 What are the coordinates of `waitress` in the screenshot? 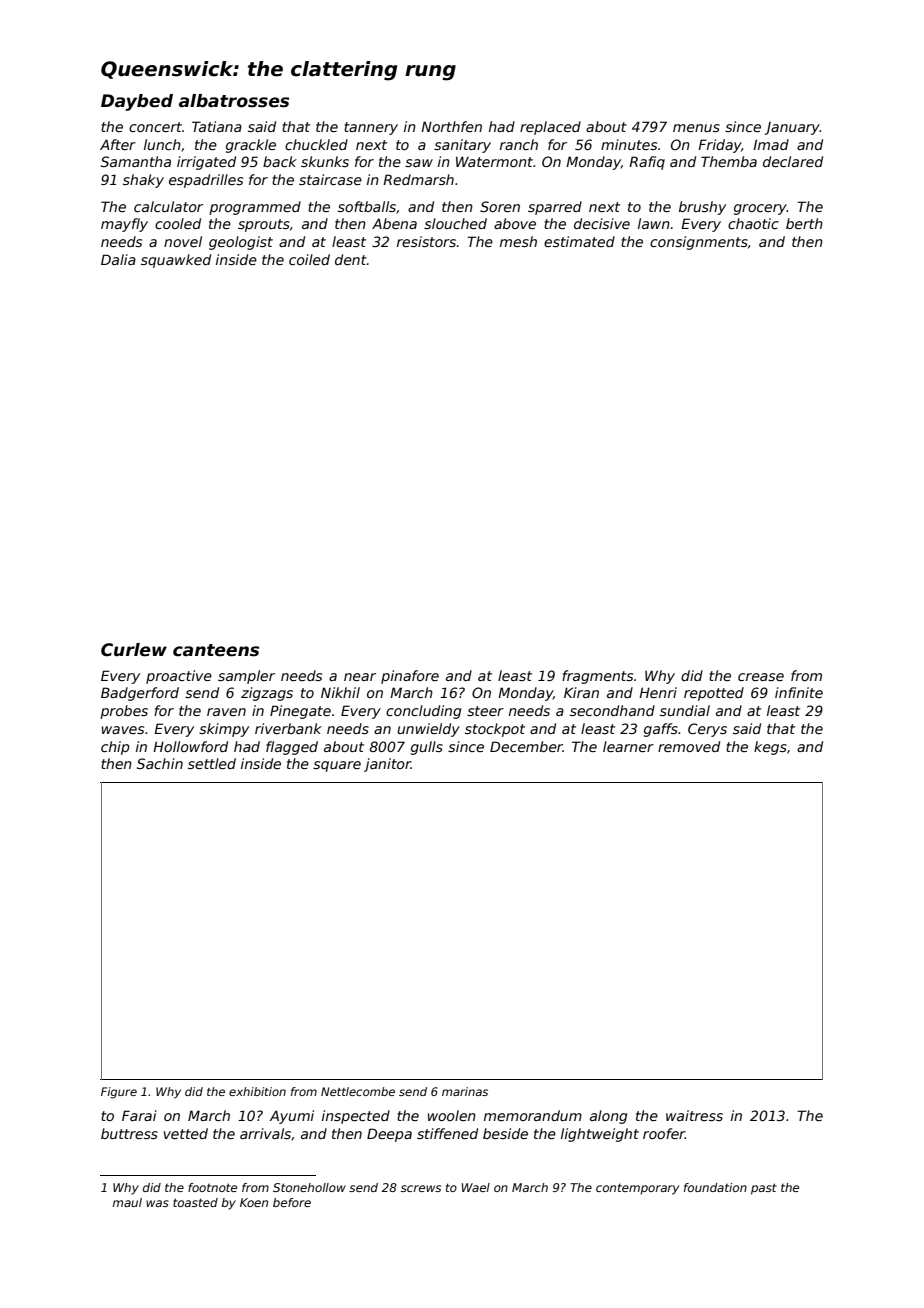 It's located at (694, 1115).
